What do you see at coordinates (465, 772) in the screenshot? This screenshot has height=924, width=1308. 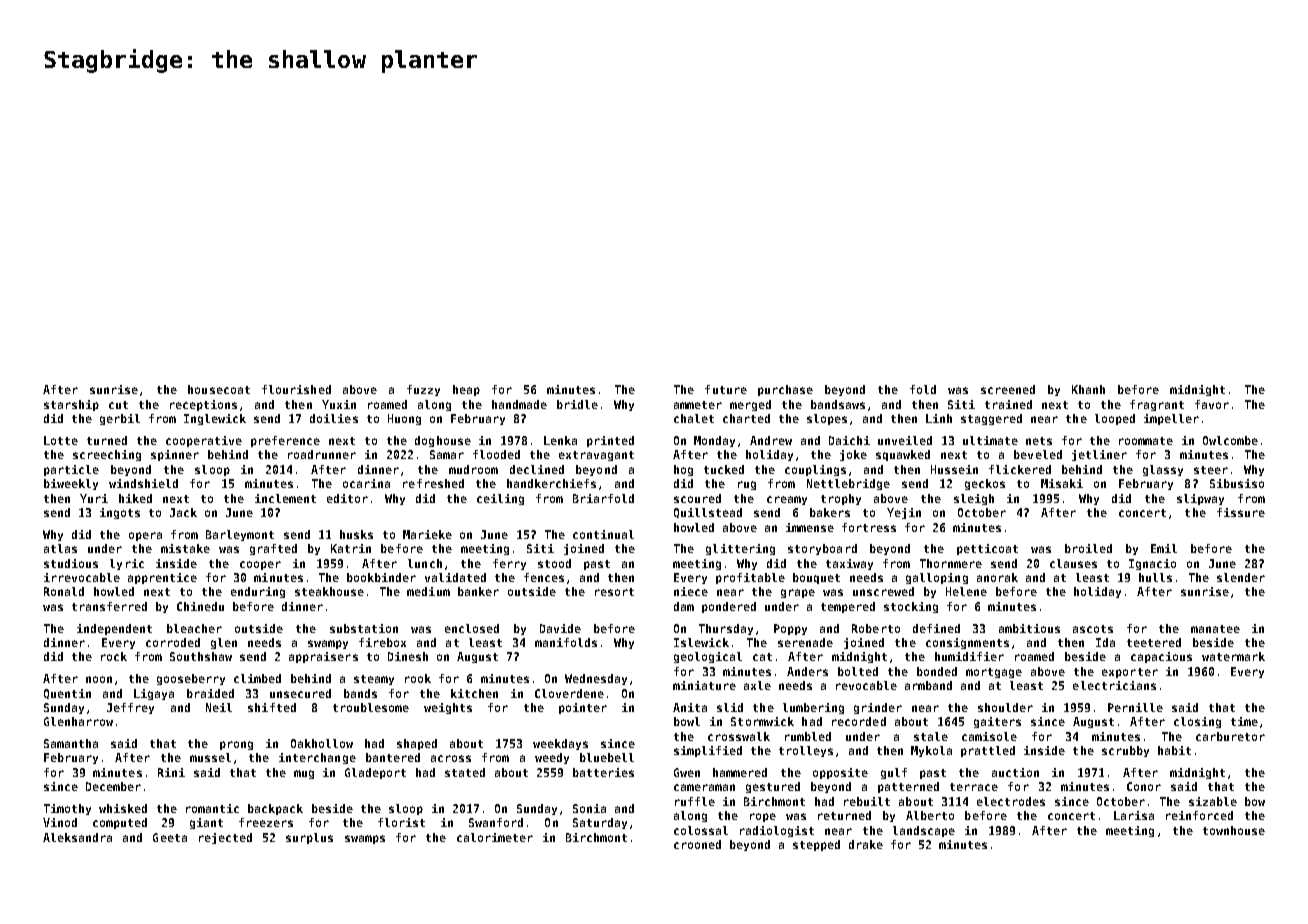 I see `stated` at bounding box center [465, 772].
